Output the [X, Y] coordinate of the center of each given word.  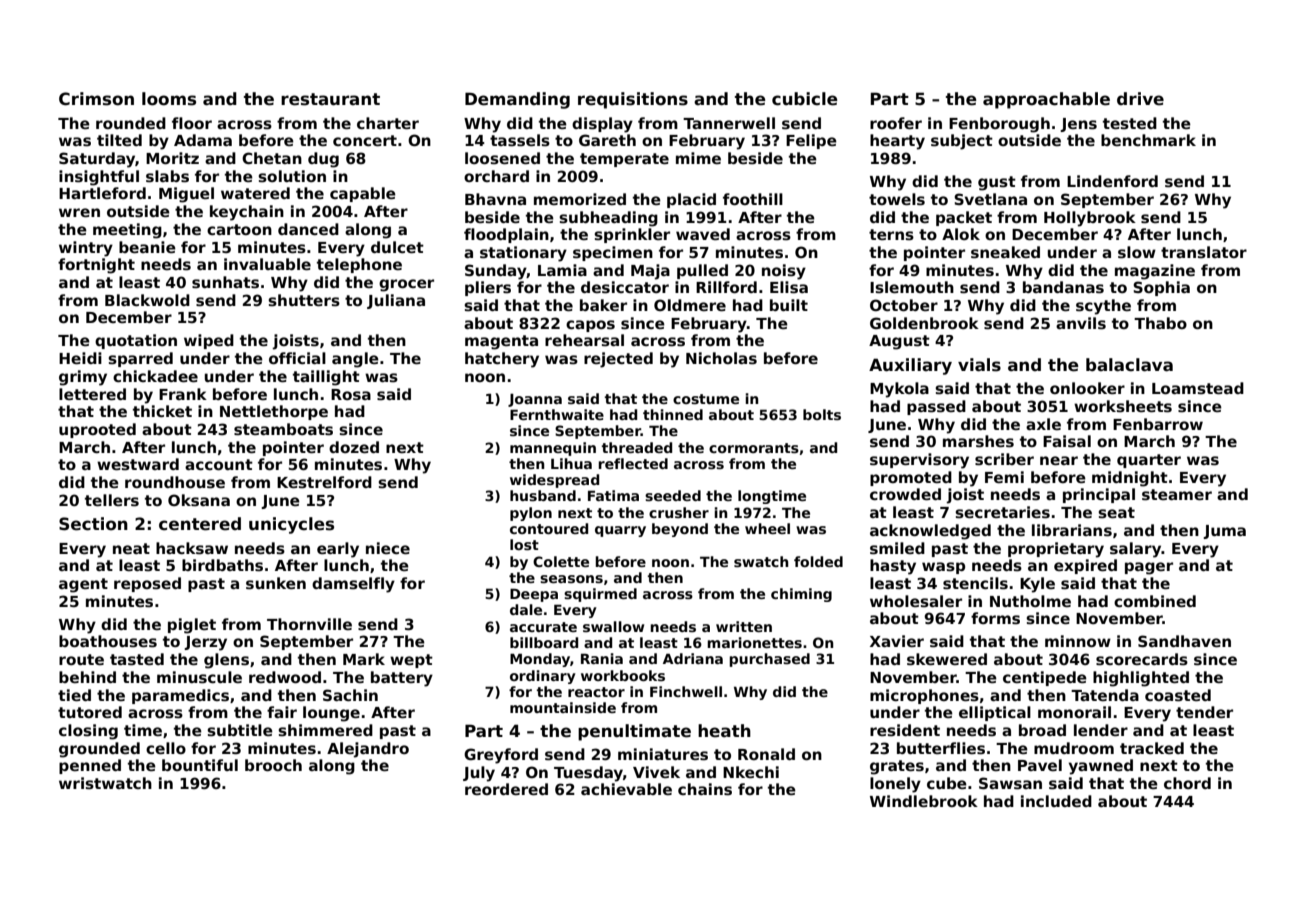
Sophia [1161, 288]
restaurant [330, 99]
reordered [506, 789]
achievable [626, 789]
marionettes [754, 642]
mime [698, 158]
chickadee [155, 376]
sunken [276, 583]
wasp [943, 568]
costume [706, 399]
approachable [1046, 100]
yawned [1101, 767]
